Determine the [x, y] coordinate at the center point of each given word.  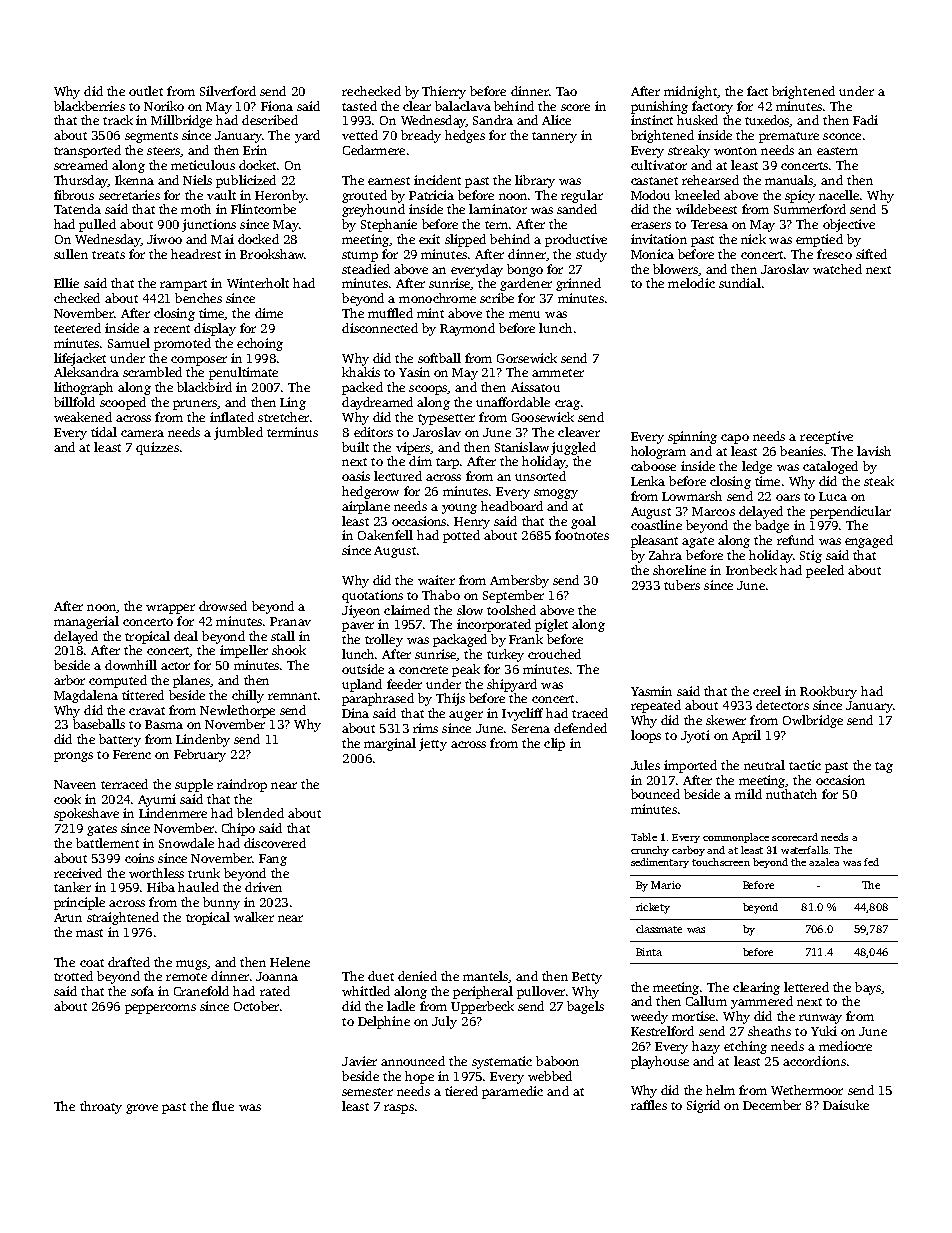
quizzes [157, 448]
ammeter [558, 373]
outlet [146, 91]
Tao [566, 91]
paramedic [512, 1092]
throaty [101, 1107]
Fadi [865, 120]
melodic [691, 283]
